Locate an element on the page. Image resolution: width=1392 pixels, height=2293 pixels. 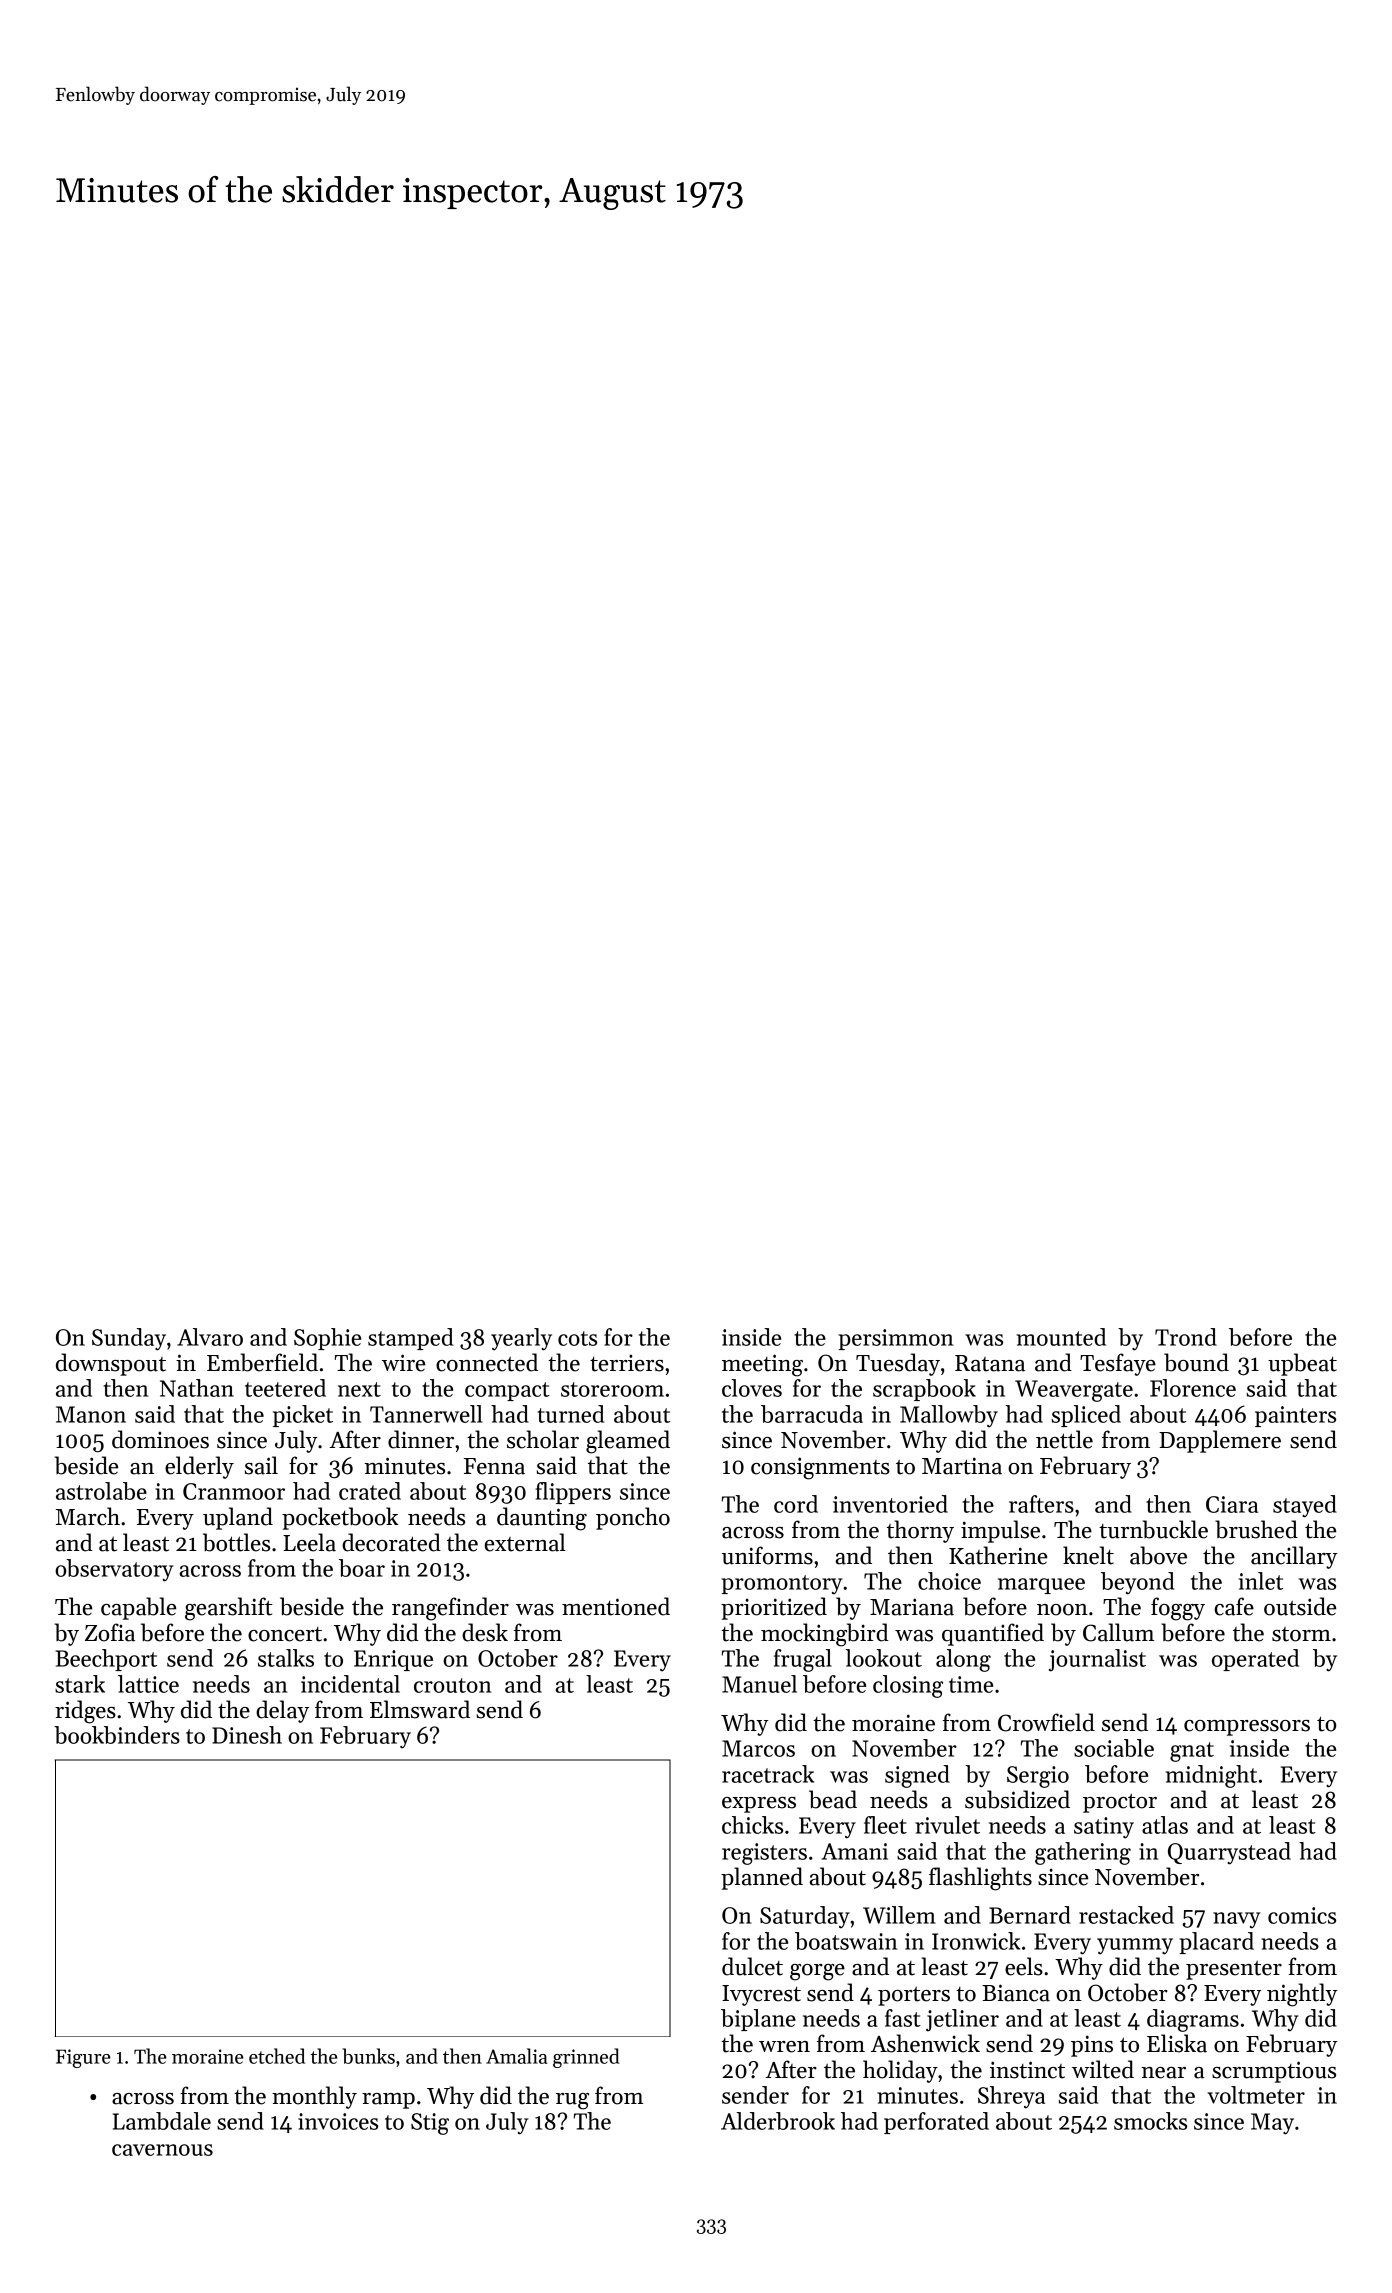
Beechport is located at coordinates (106, 1660).
